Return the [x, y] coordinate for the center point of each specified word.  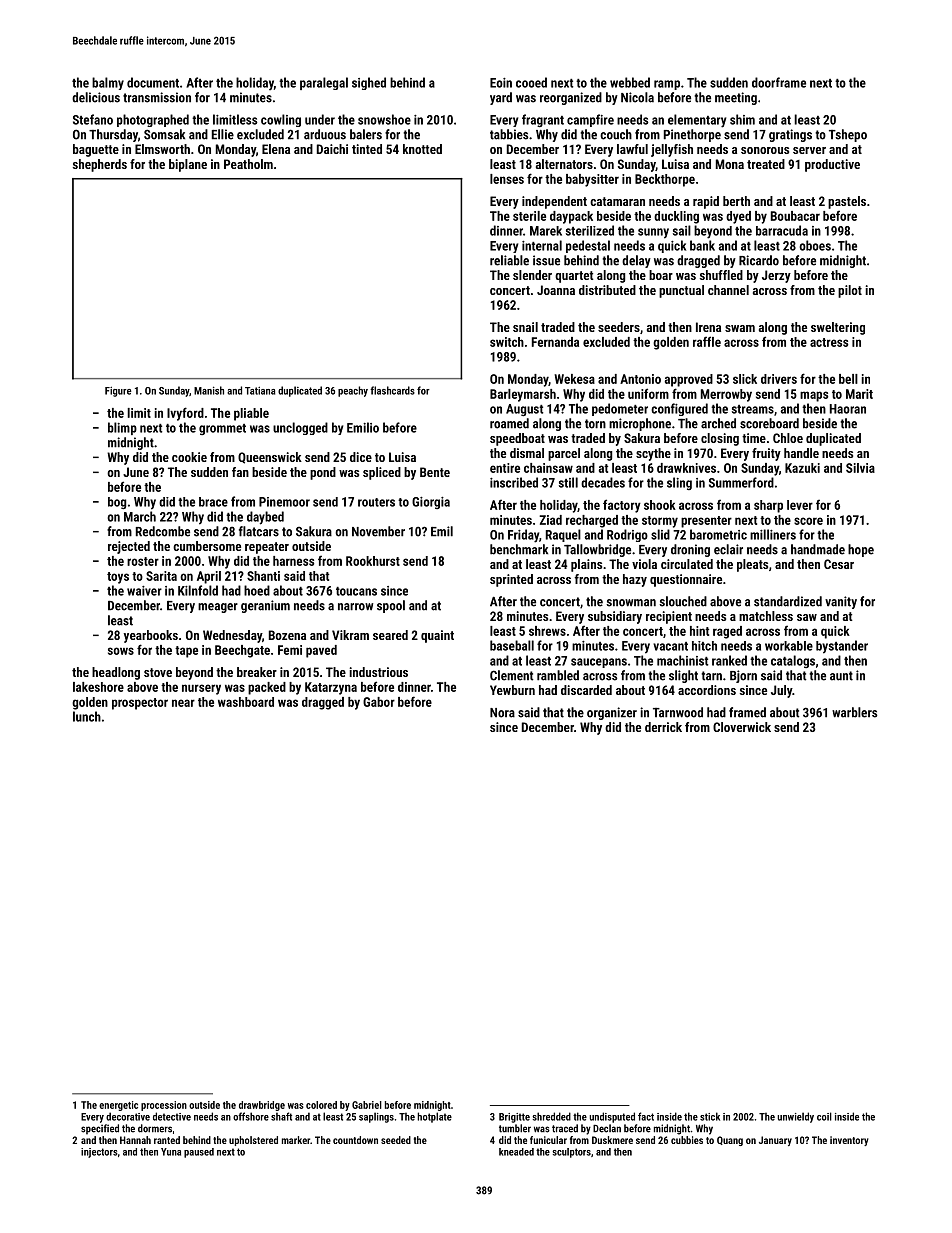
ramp [667, 85]
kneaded [516, 1152]
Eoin [501, 83]
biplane [188, 165]
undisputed [612, 1117]
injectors [99, 1153]
